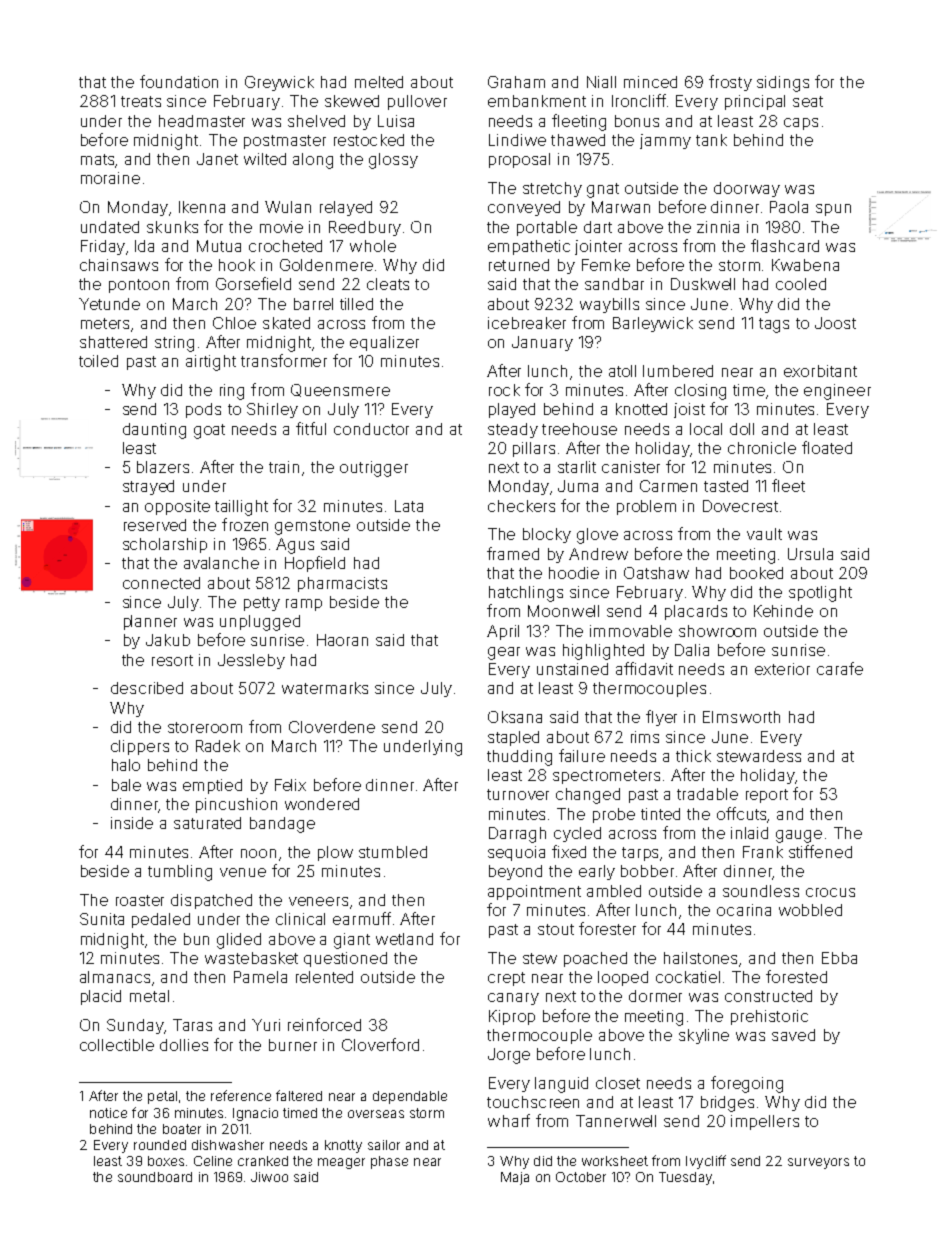 The image size is (952, 1233). Describe the element at coordinates (516, 82) in the page. I see `Graham` at that location.
